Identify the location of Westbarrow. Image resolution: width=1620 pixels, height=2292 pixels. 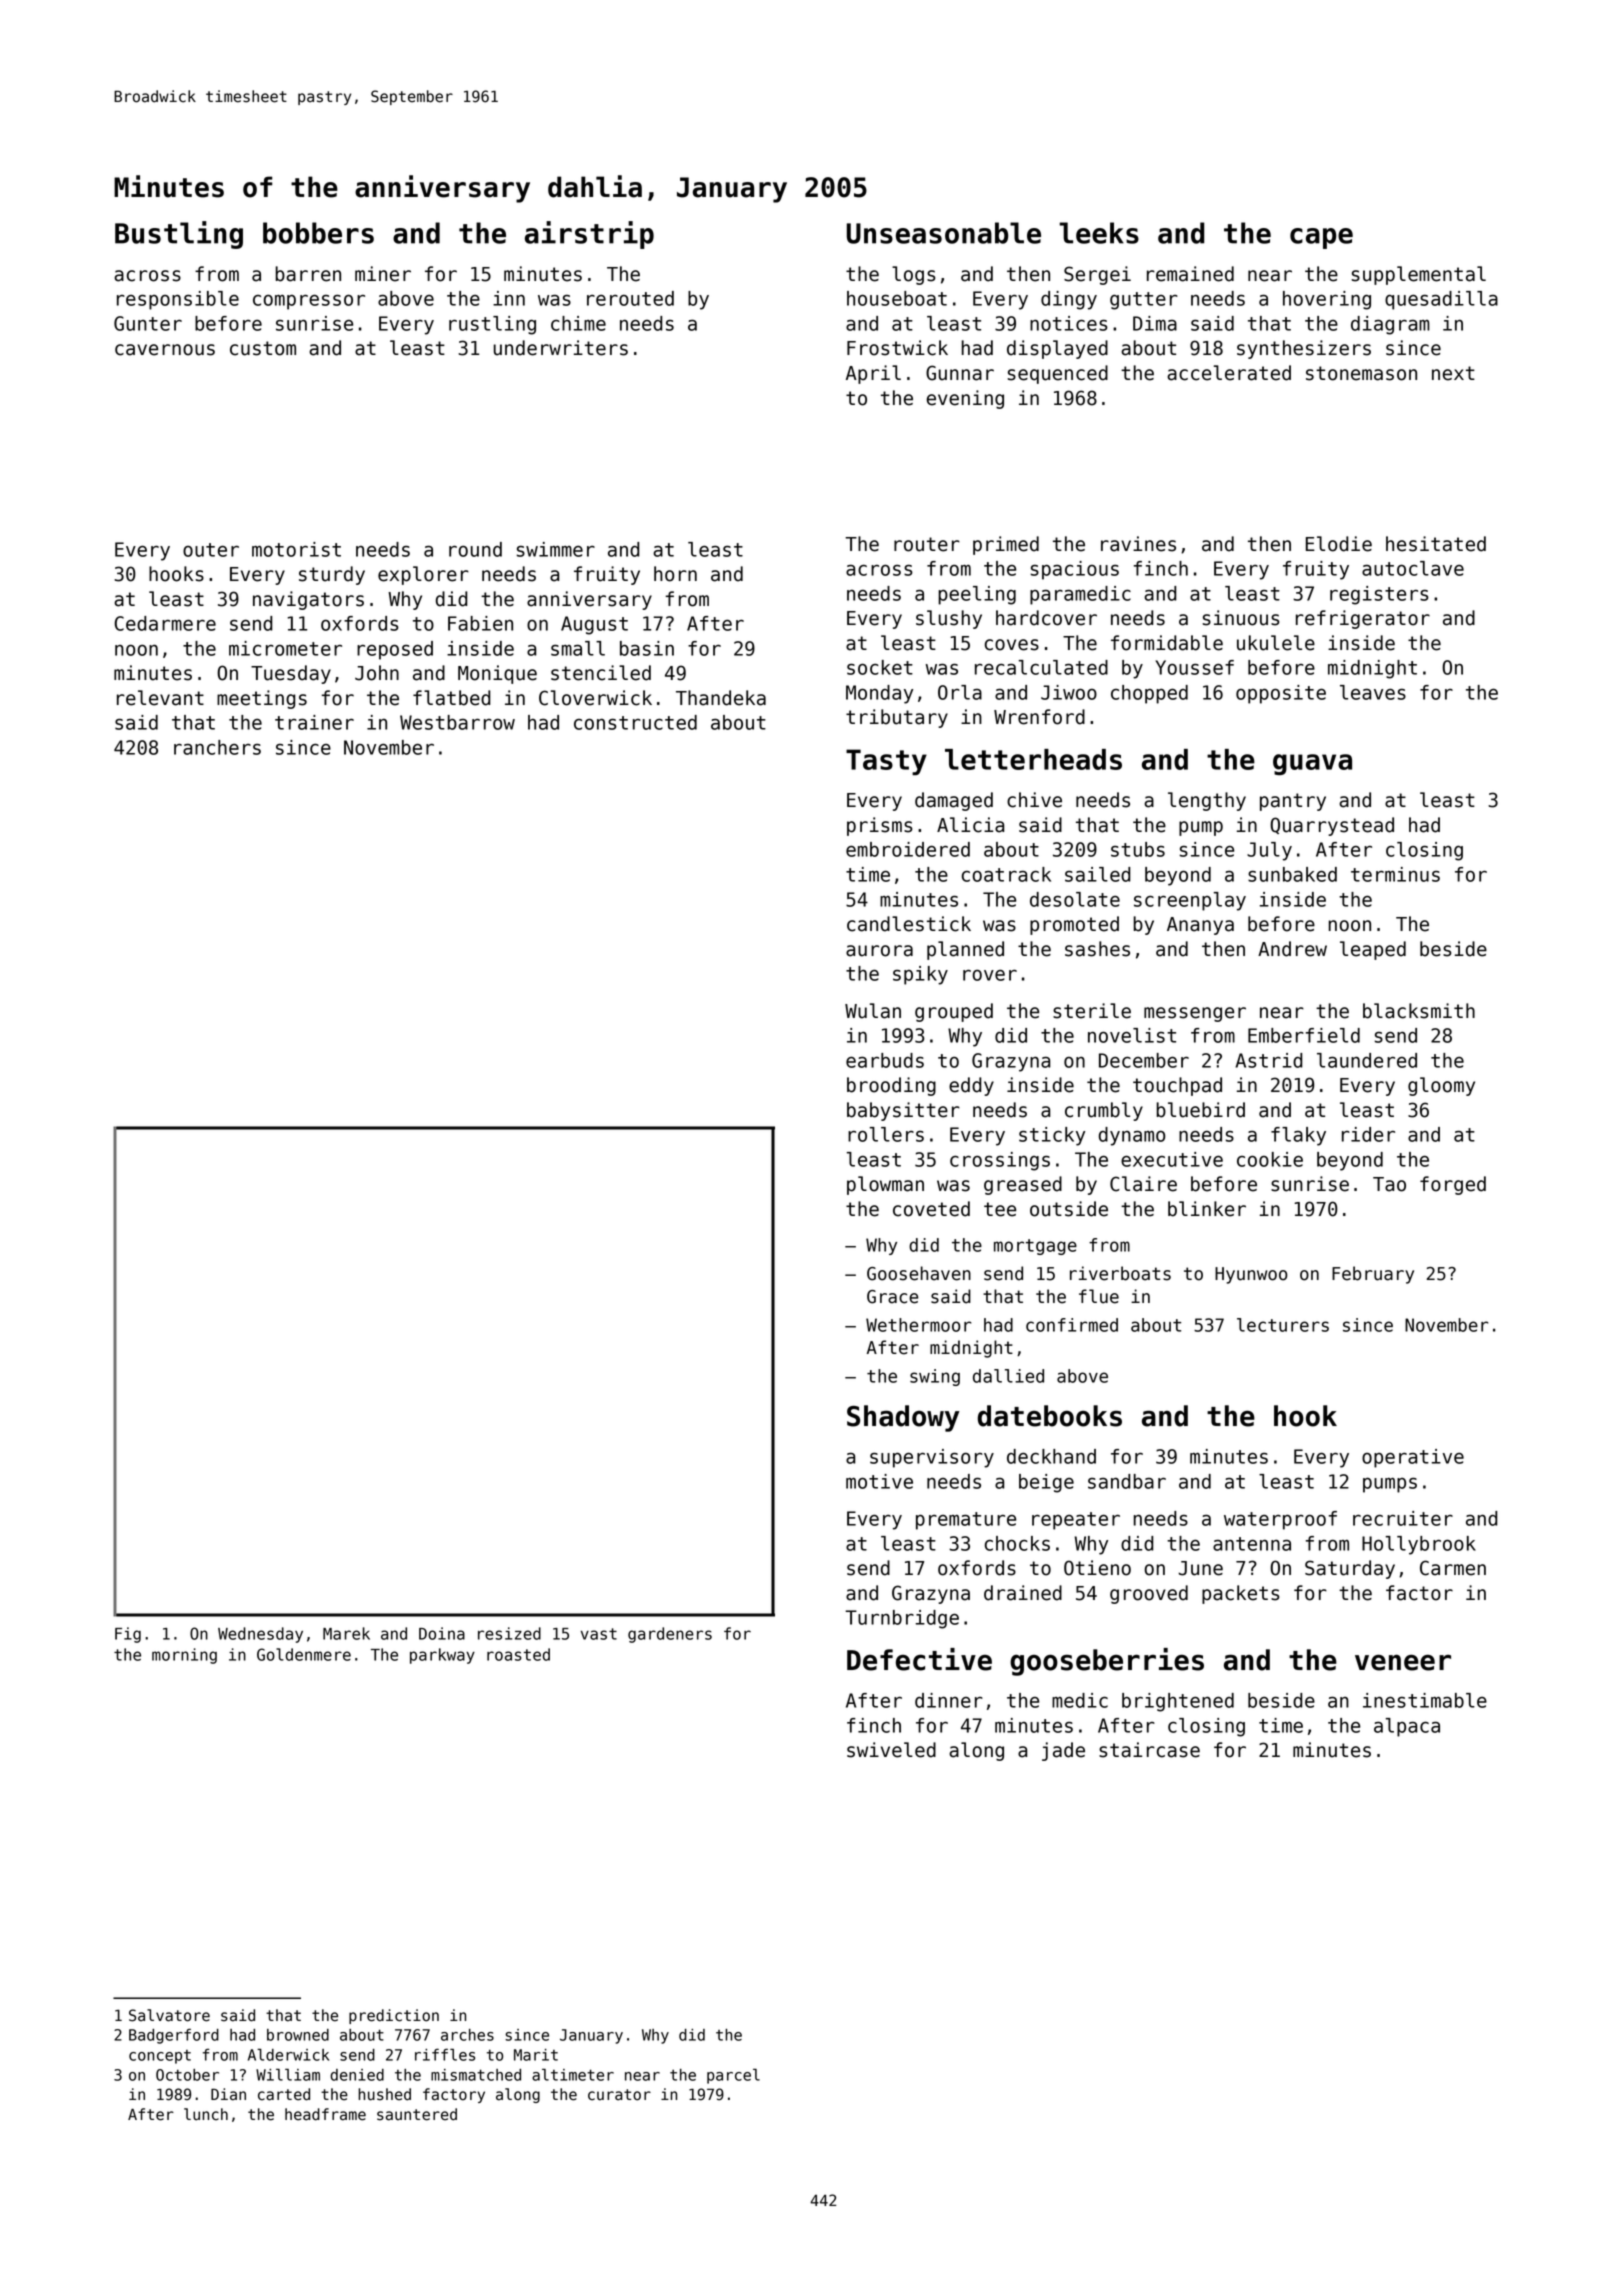
(457, 722).
